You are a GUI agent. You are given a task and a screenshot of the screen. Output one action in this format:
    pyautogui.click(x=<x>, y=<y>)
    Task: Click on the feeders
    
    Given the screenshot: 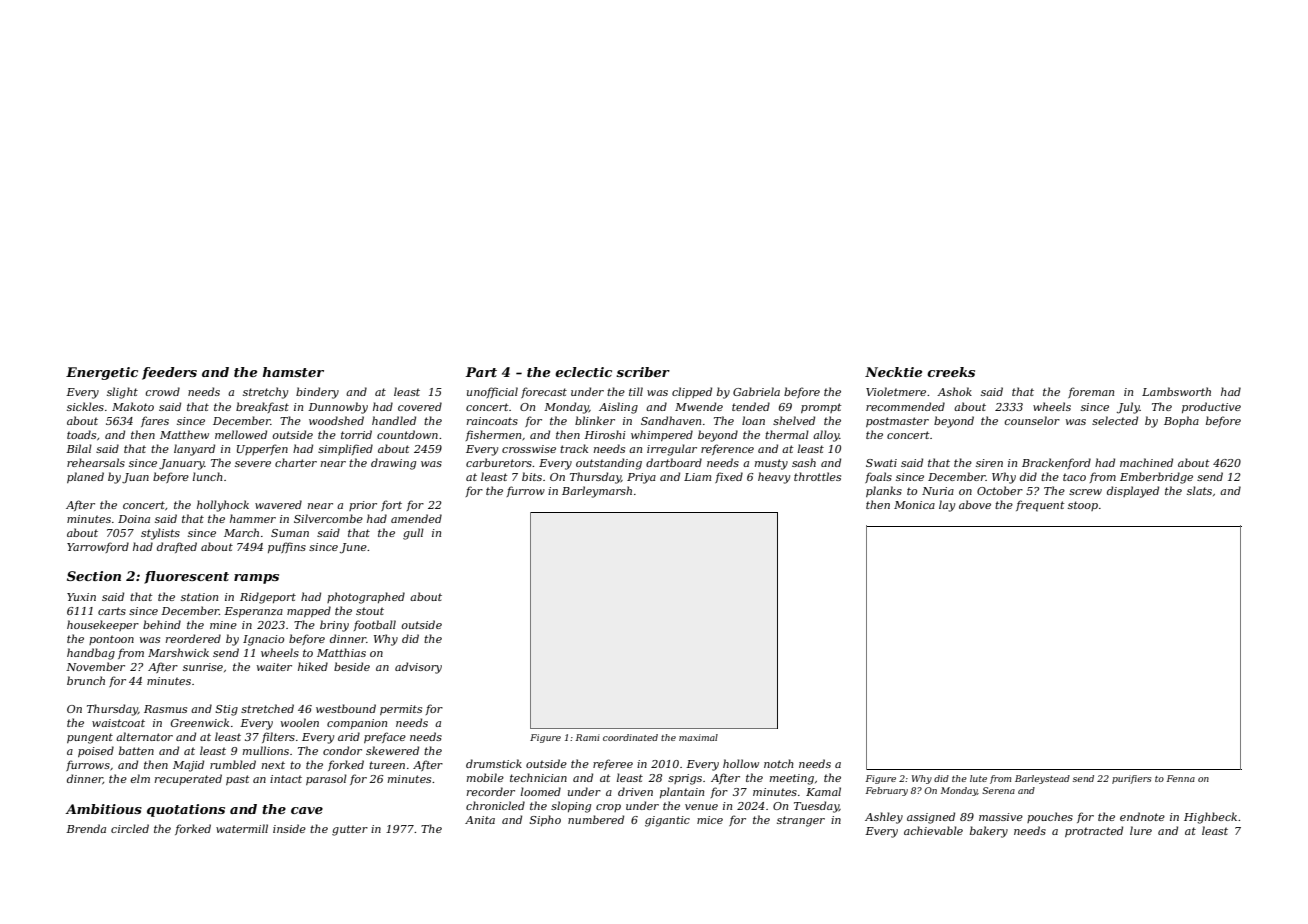 What is the action you would take?
    pyautogui.click(x=169, y=373)
